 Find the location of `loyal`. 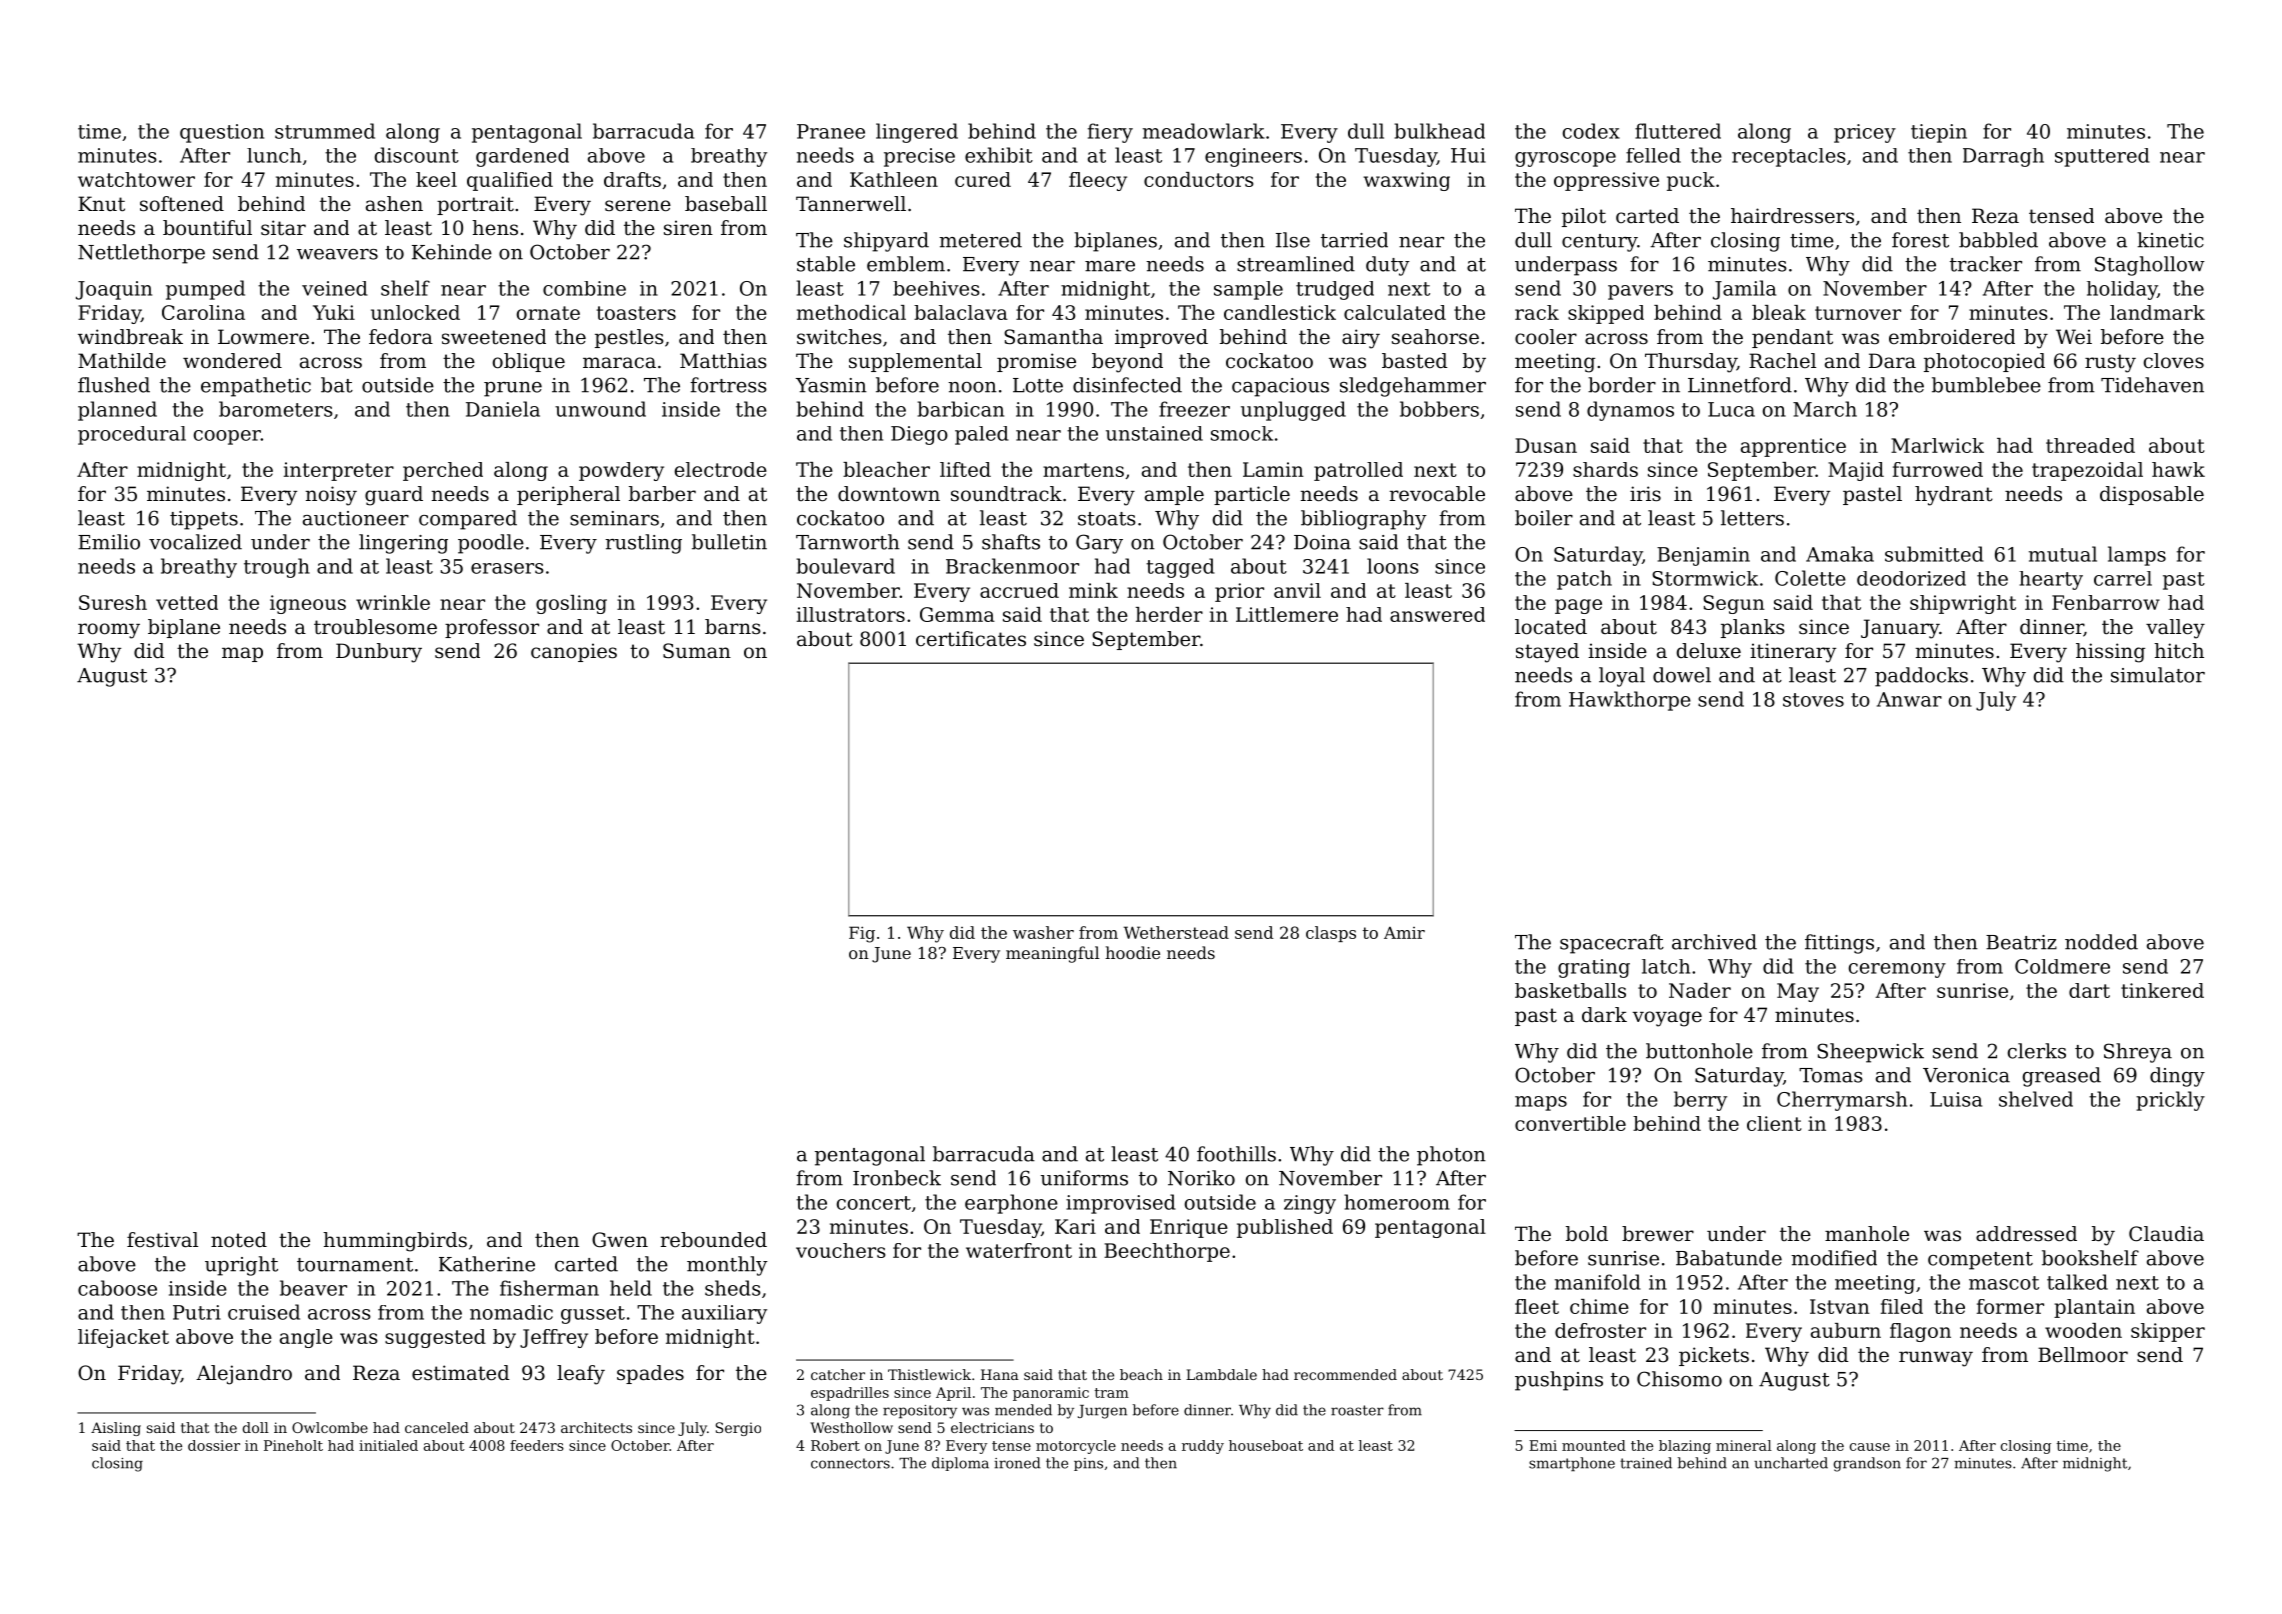

loyal is located at coordinates (1622, 677).
